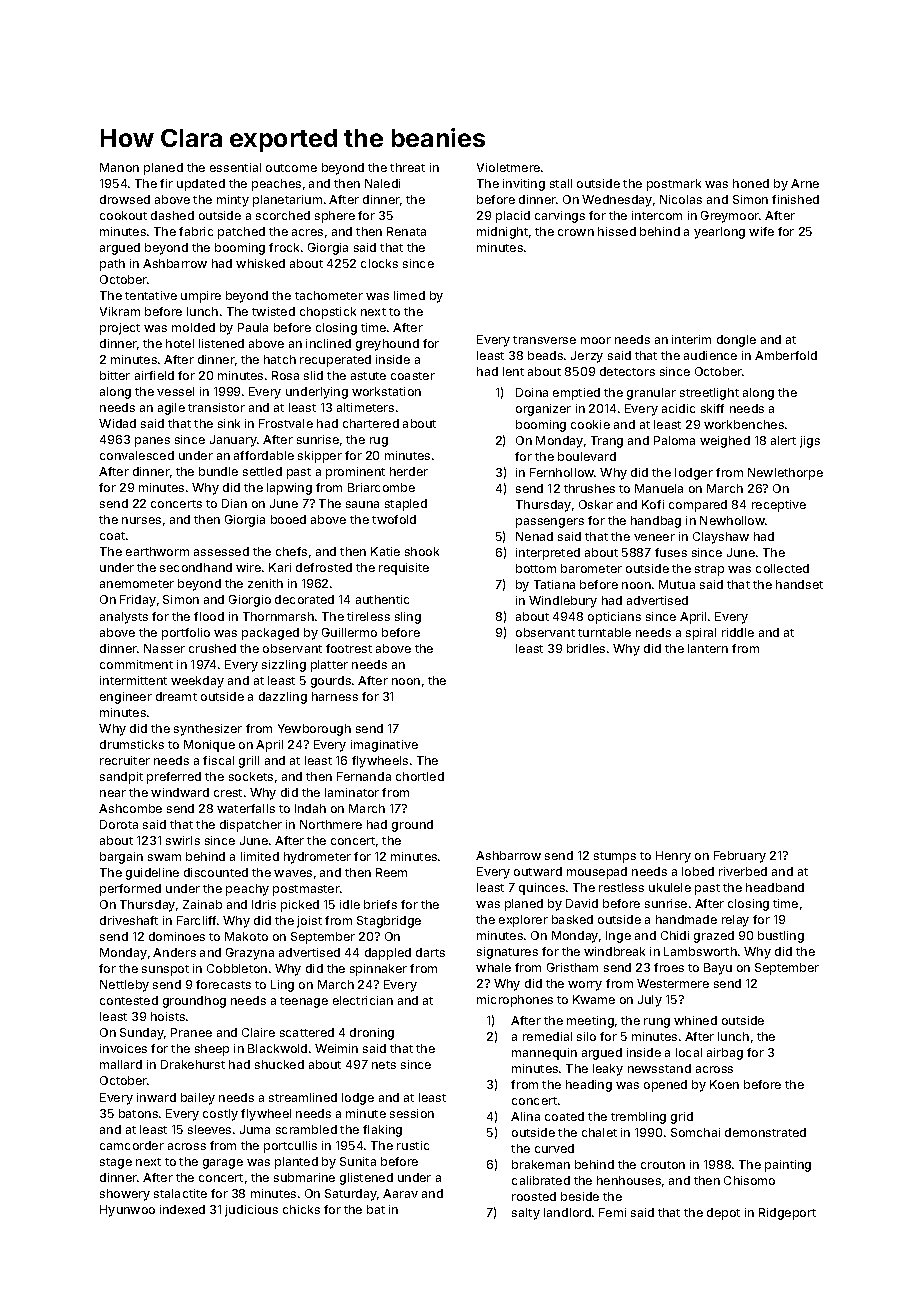 The width and height of the image is (924, 1308). I want to click on organizer, so click(543, 410).
